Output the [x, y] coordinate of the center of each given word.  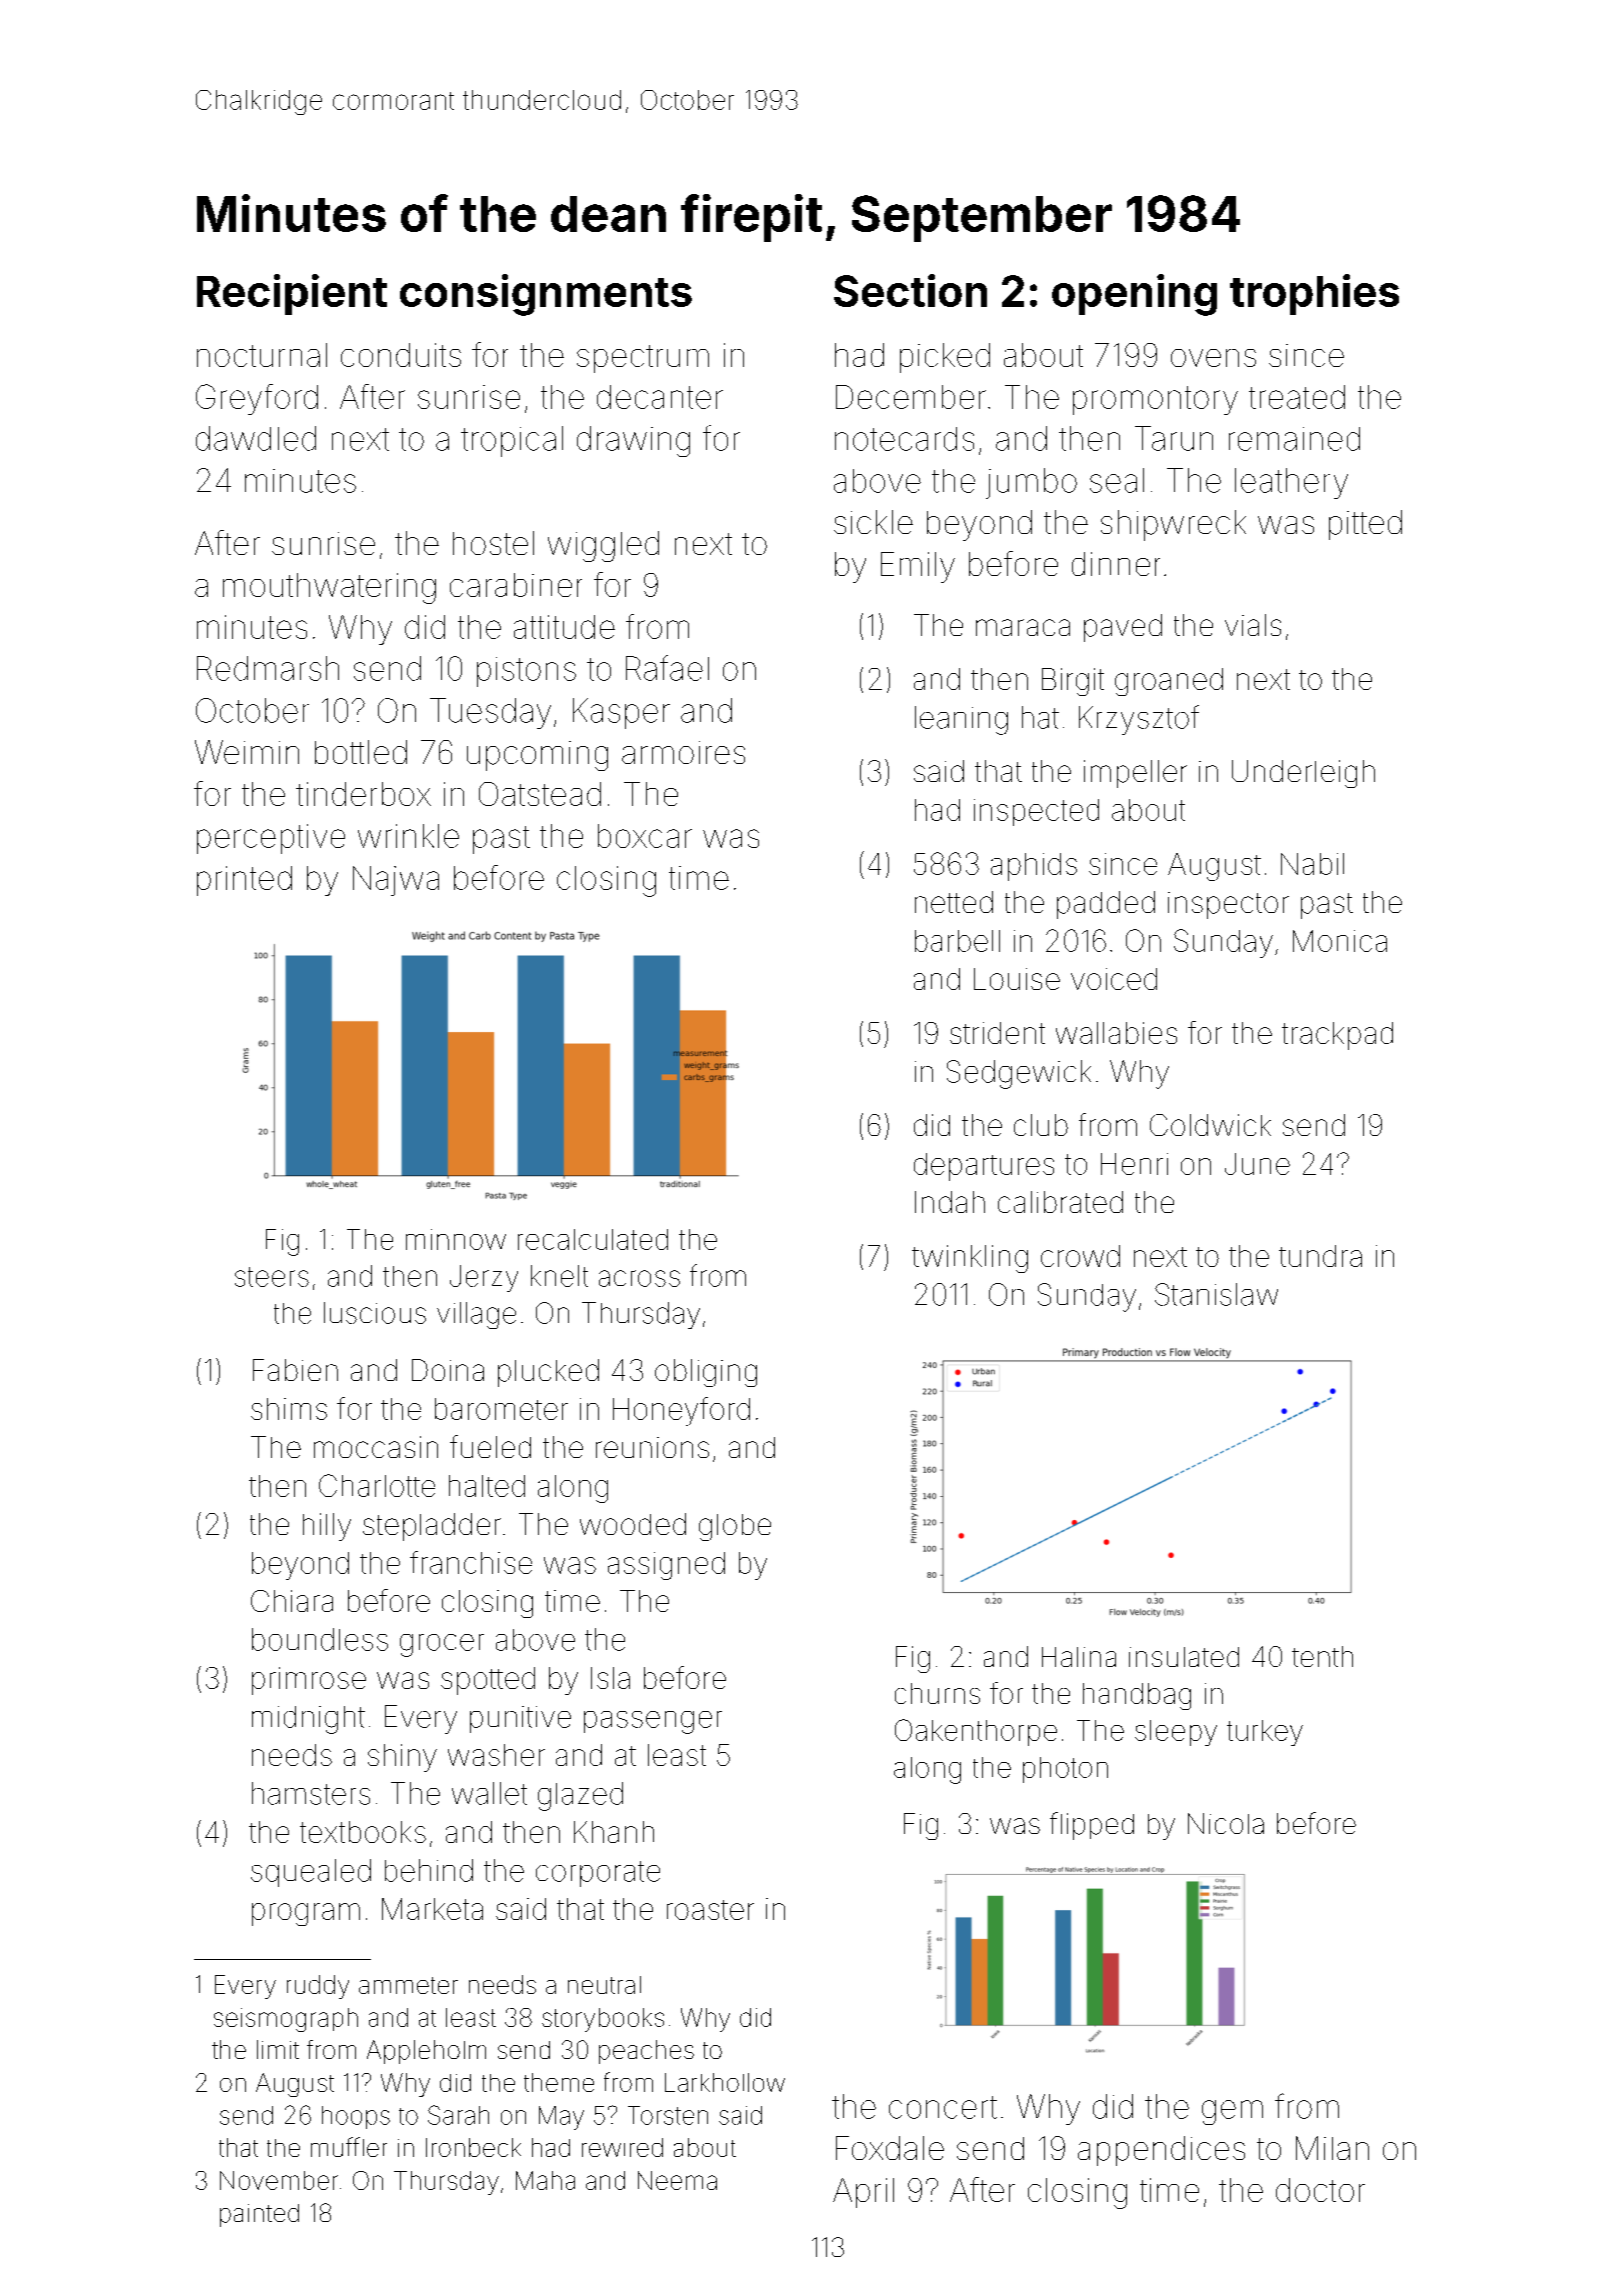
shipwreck [1173, 525]
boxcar [645, 836]
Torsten [668, 2115]
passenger [653, 1722]
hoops [356, 2117]
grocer [442, 1645]
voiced [1114, 979]
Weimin [247, 752]
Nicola [1226, 1823]
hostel [493, 543]
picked [945, 358]
